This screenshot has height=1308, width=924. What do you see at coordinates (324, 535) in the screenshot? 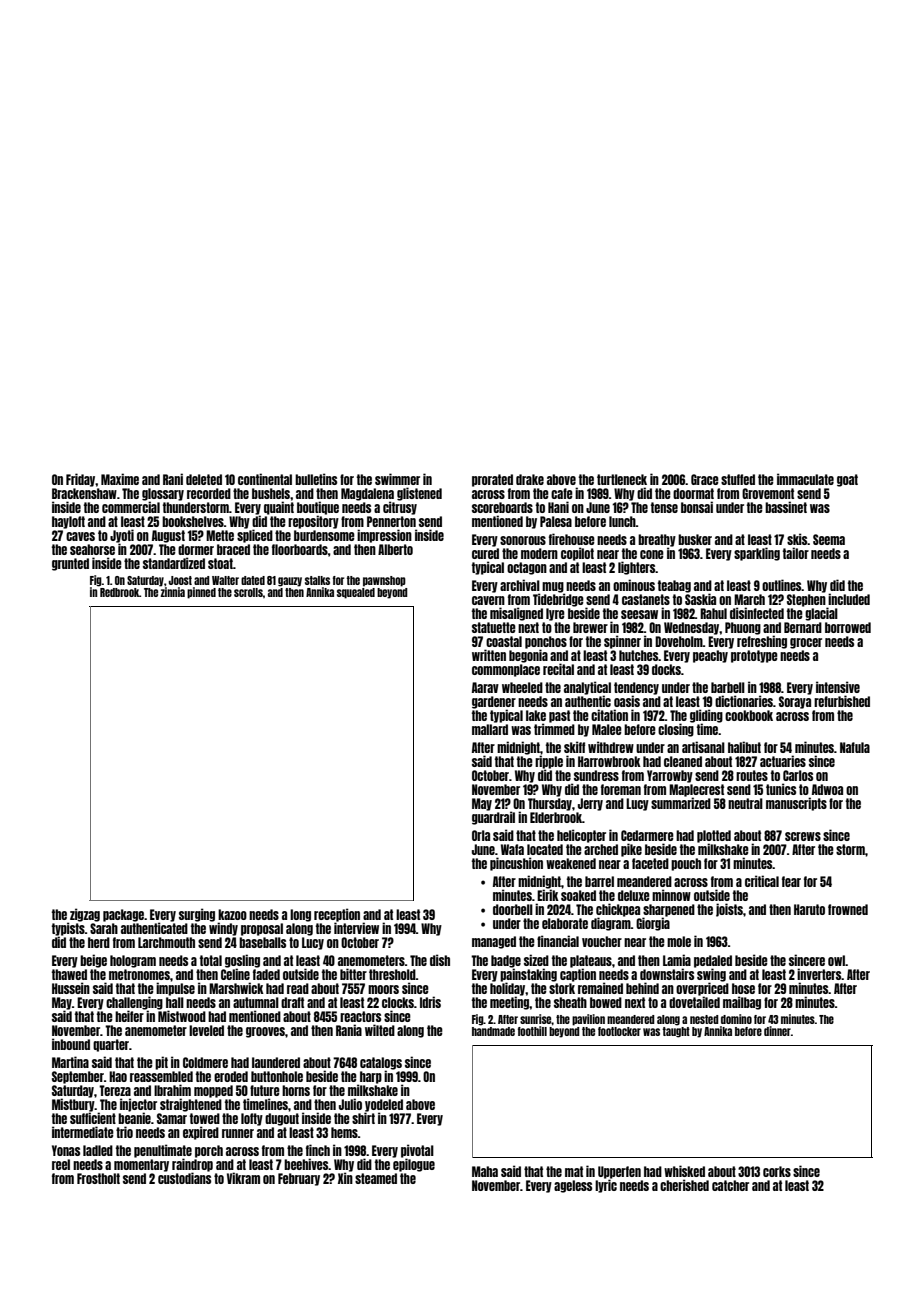
I see `burdensome` at bounding box center [324, 535].
